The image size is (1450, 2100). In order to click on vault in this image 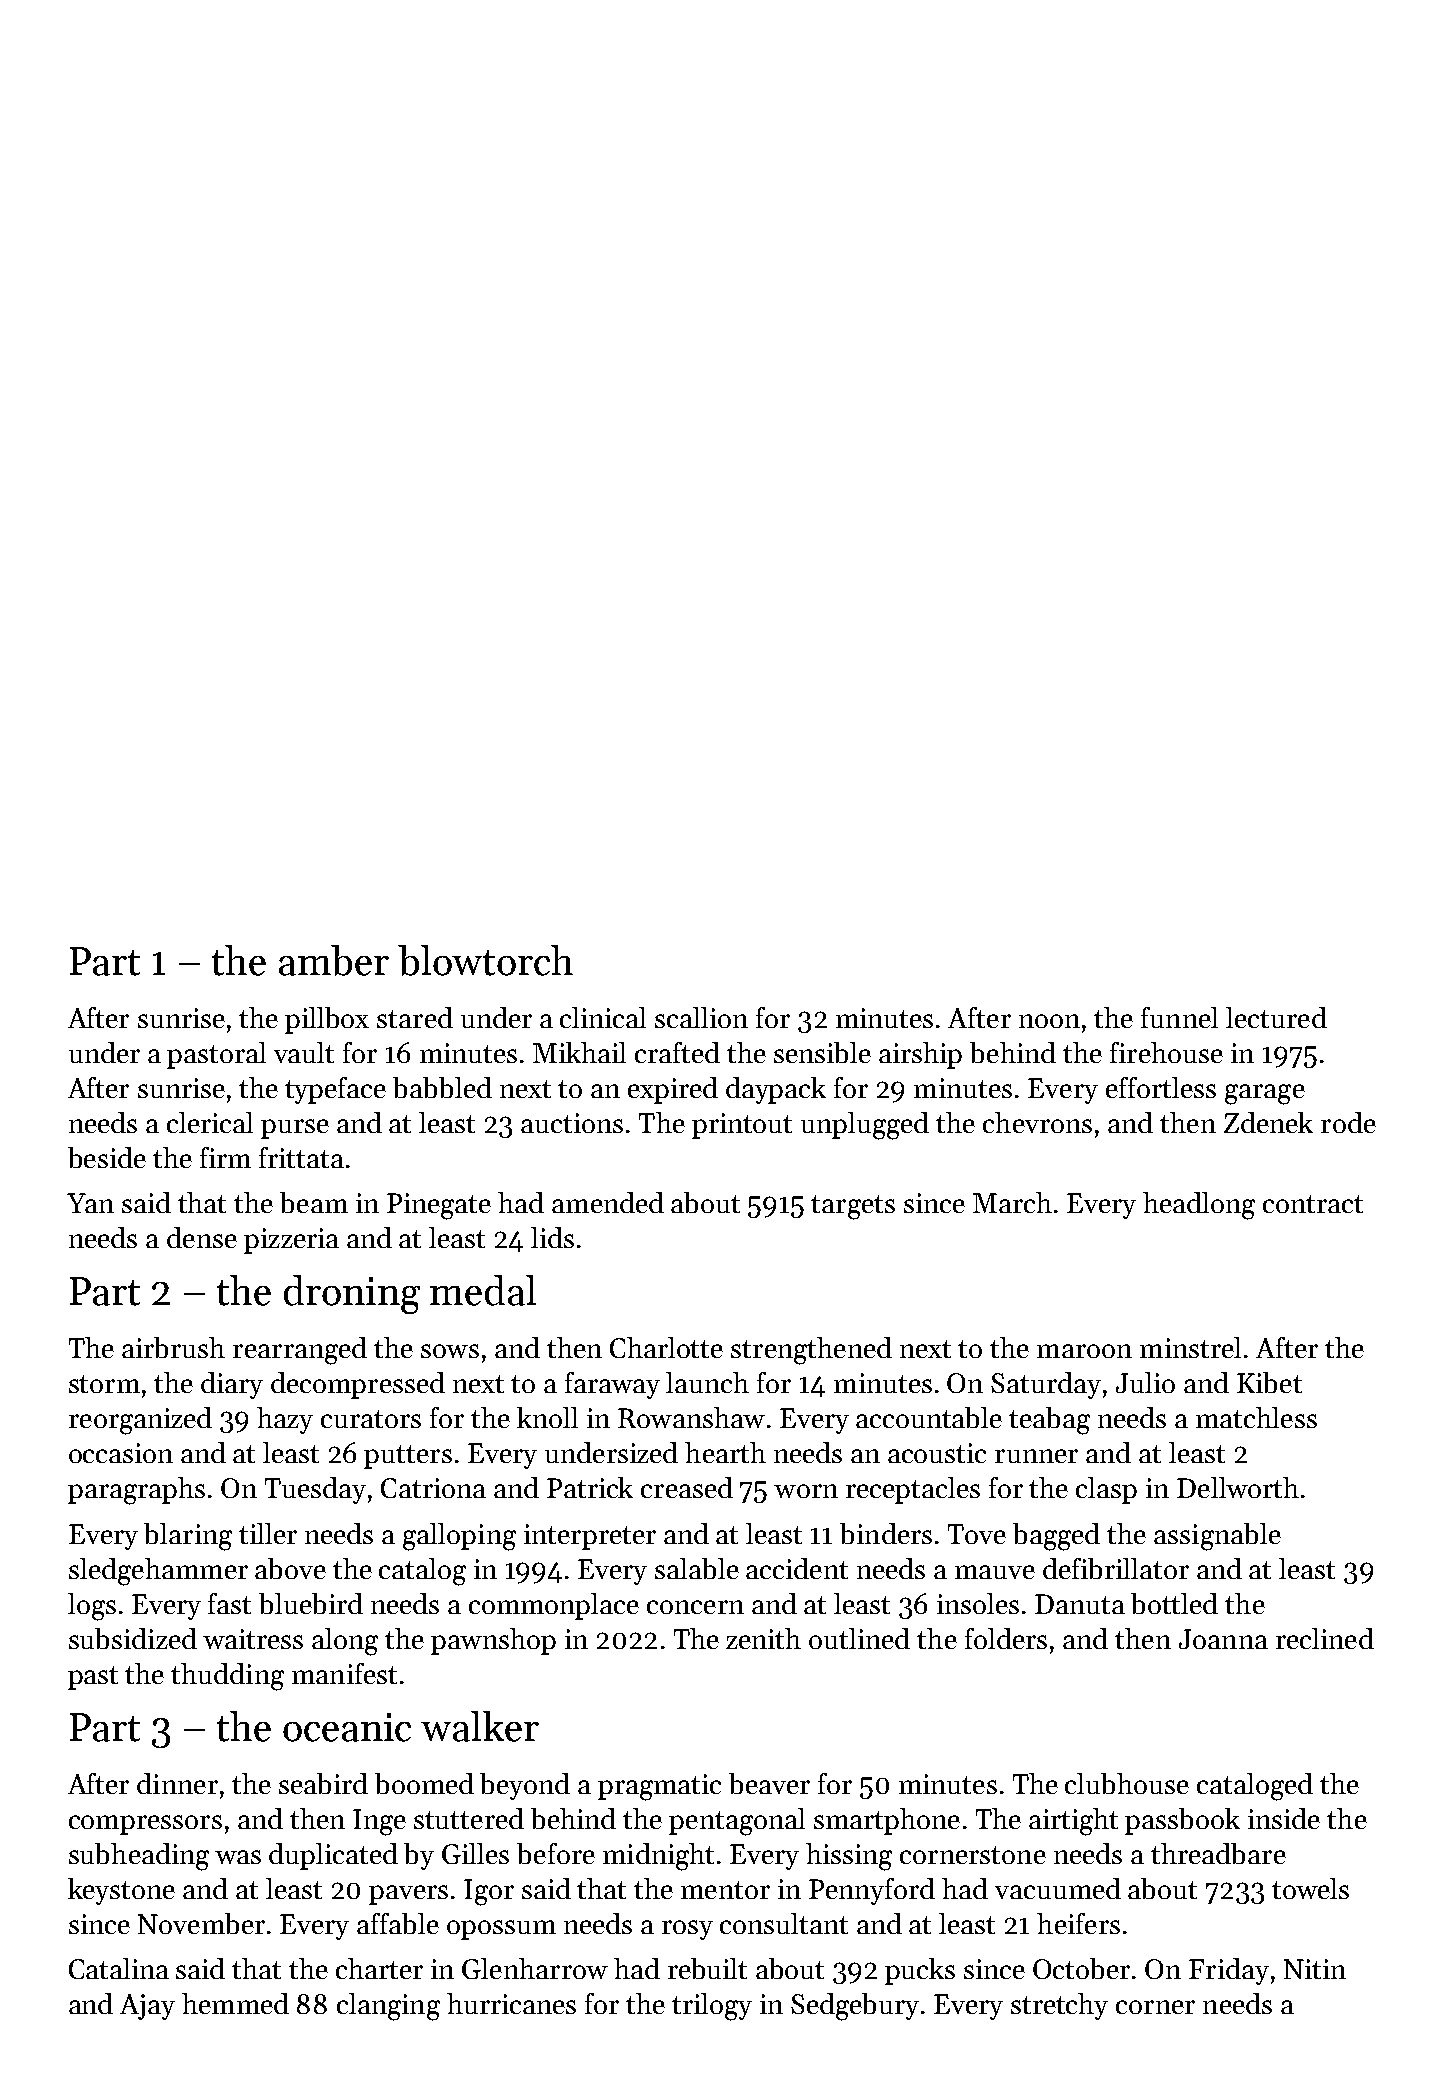, I will do `click(304, 1052)`.
